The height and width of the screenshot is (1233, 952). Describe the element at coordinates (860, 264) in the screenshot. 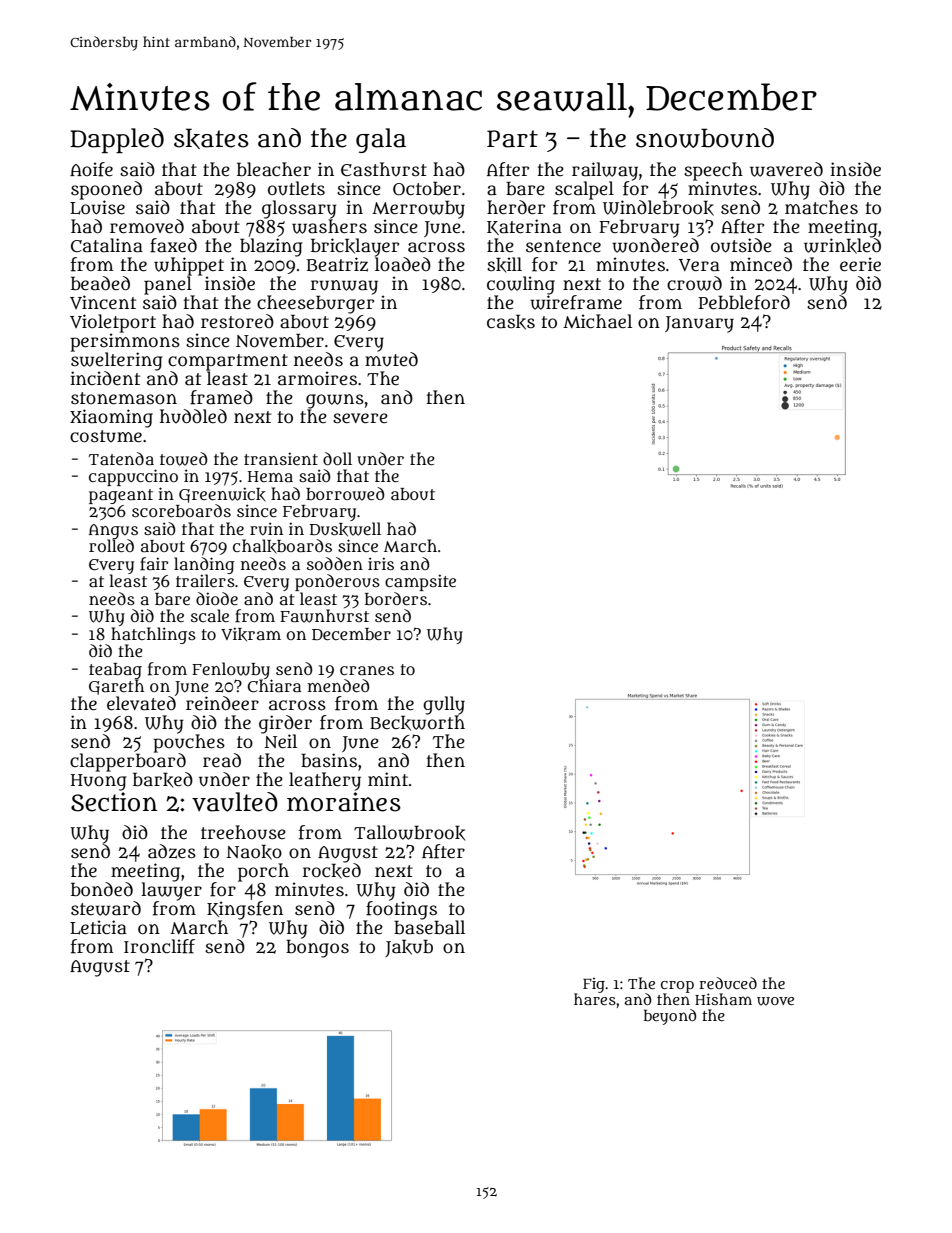

I see `eerie` at that location.
